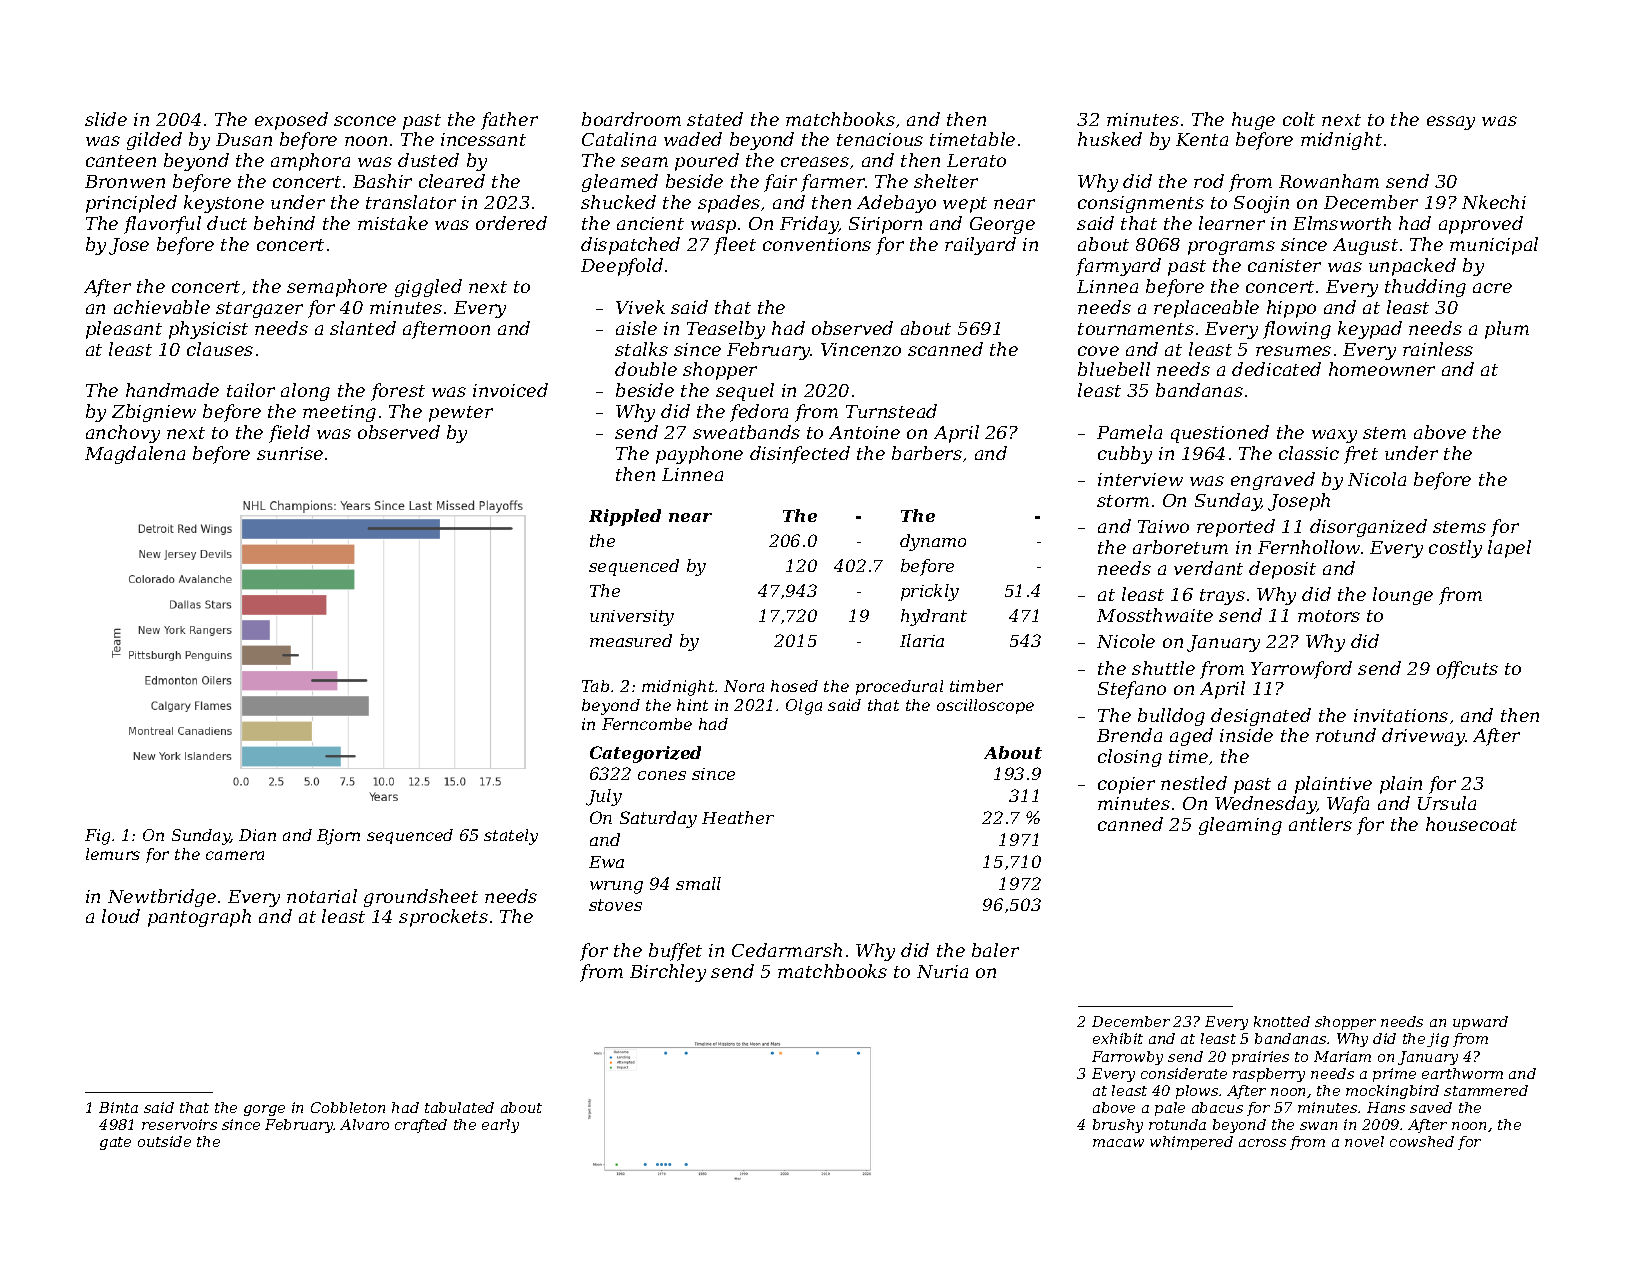  Describe the element at coordinates (106, 119) in the document. I see `slide` at that location.
